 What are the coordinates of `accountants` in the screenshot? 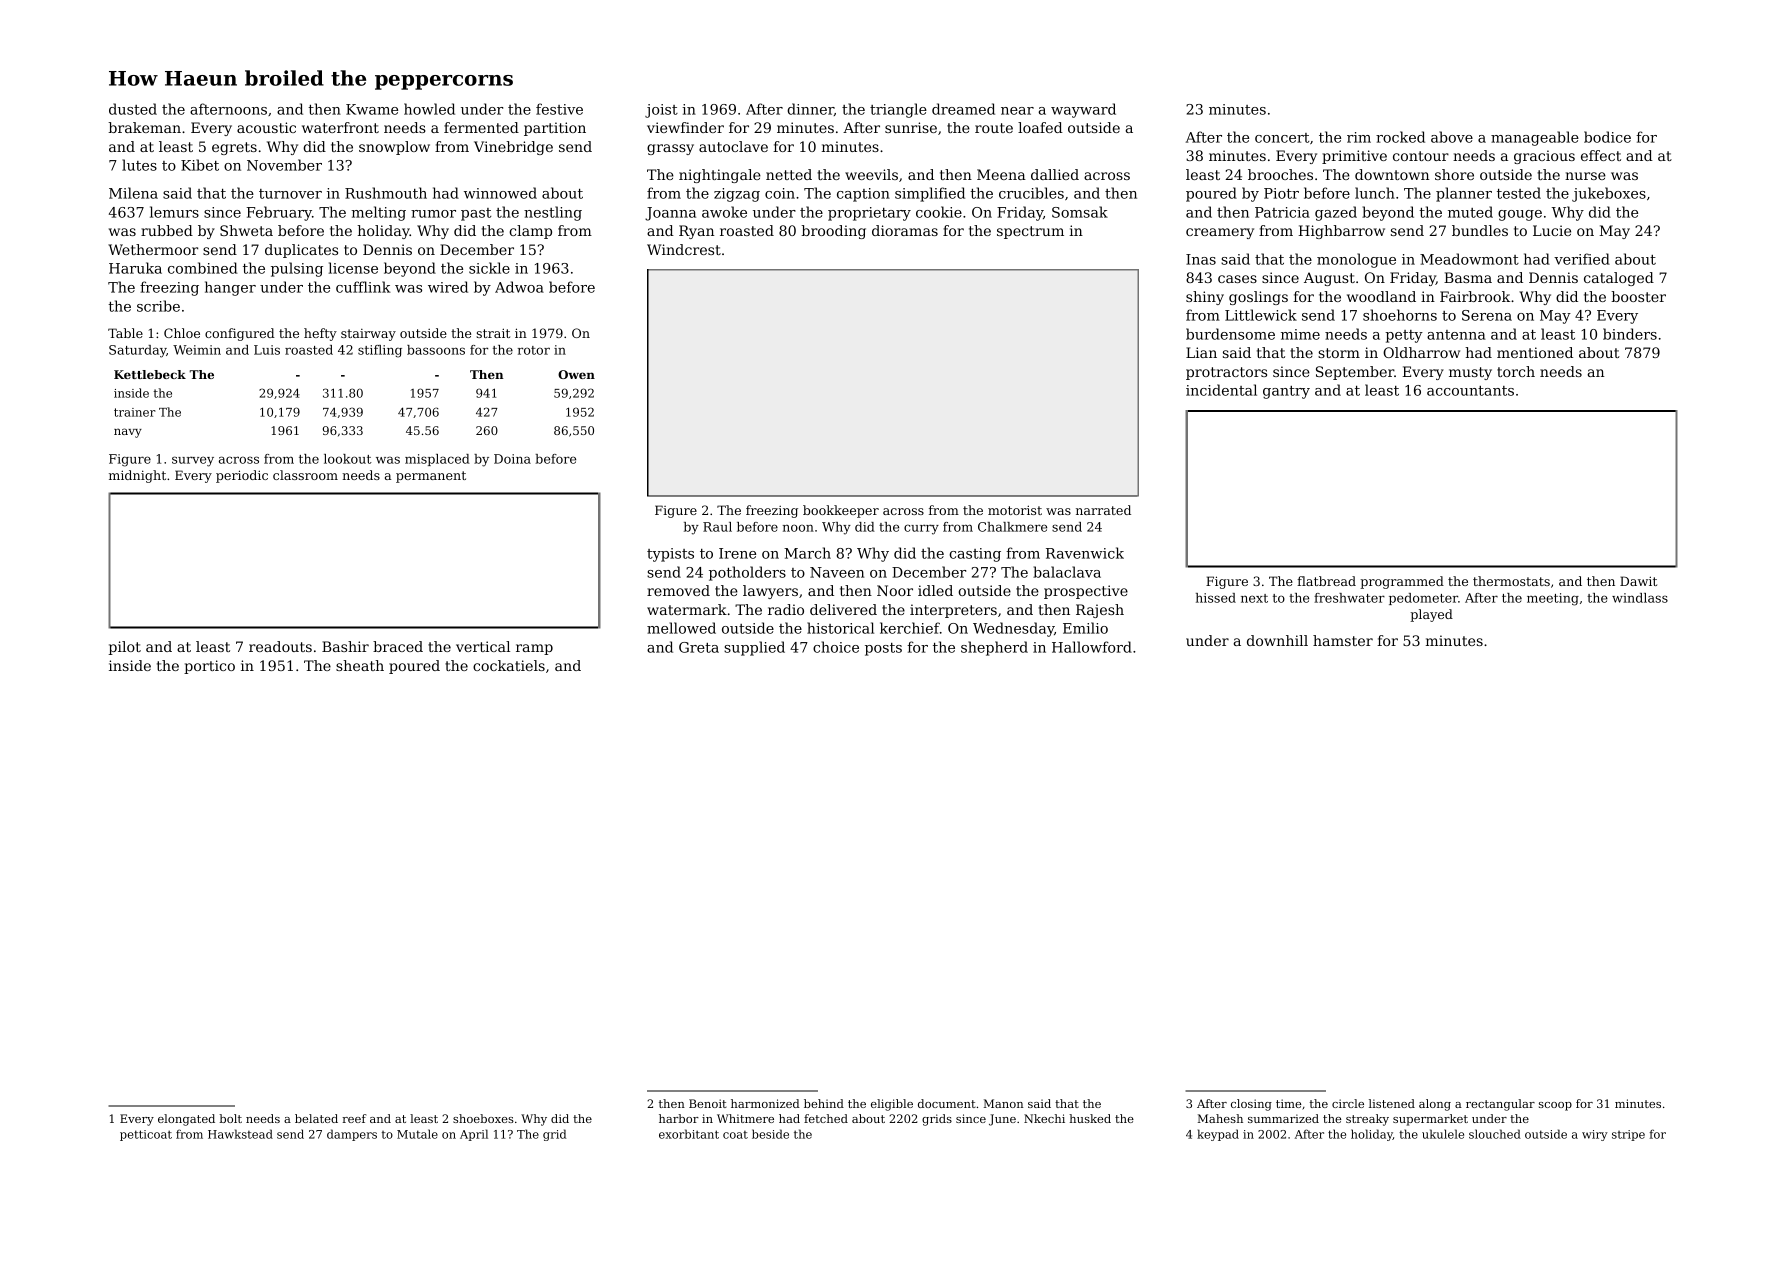 It's located at (1470, 391).
